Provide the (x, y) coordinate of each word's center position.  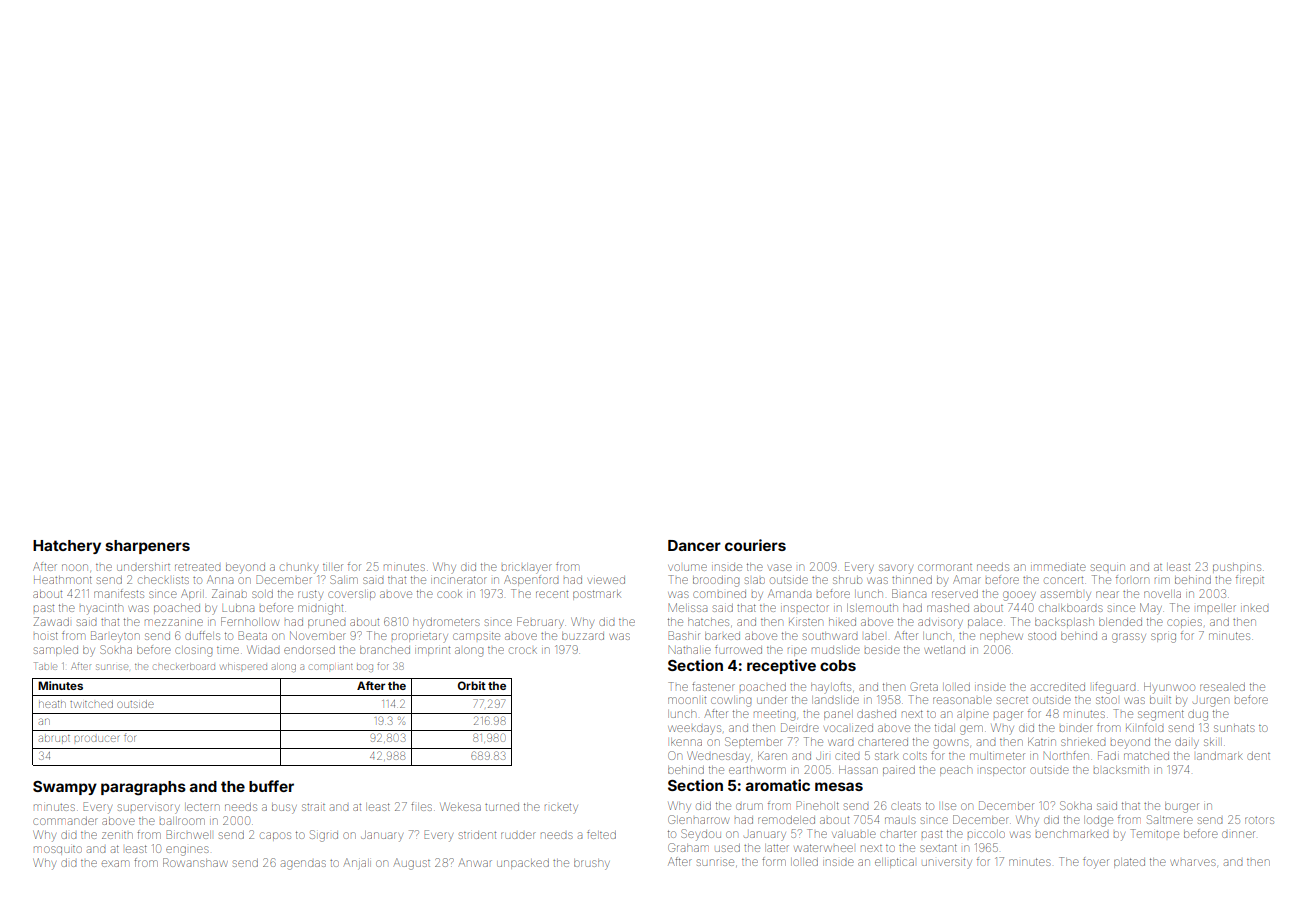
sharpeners (148, 547)
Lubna (238, 608)
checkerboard (184, 666)
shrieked (1083, 742)
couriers (755, 545)
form (774, 861)
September (754, 742)
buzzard (583, 636)
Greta (924, 686)
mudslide (836, 650)
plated (1129, 863)
